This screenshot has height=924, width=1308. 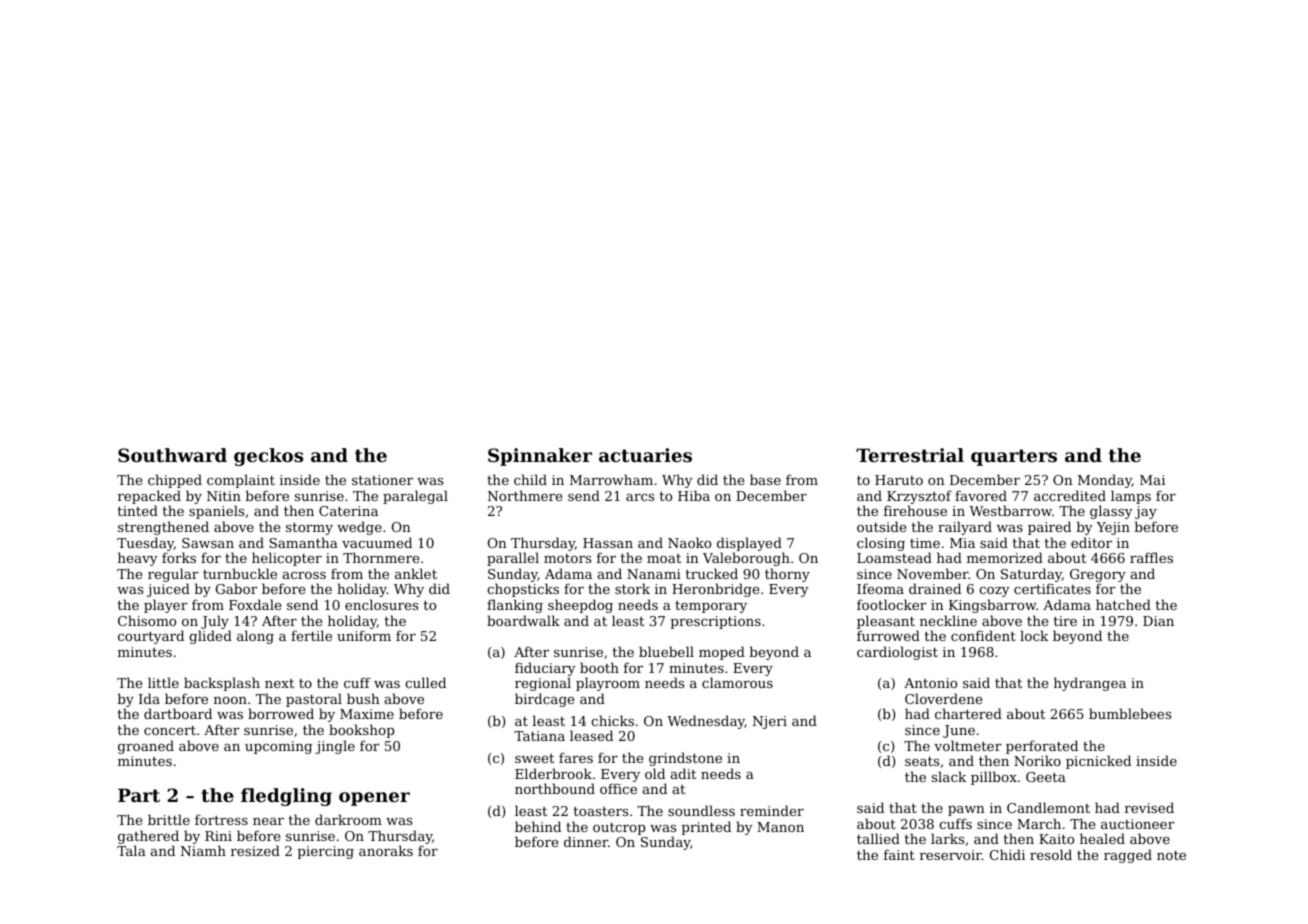 What do you see at coordinates (968, 745) in the screenshot?
I see `voltmeter` at bounding box center [968, 745].
